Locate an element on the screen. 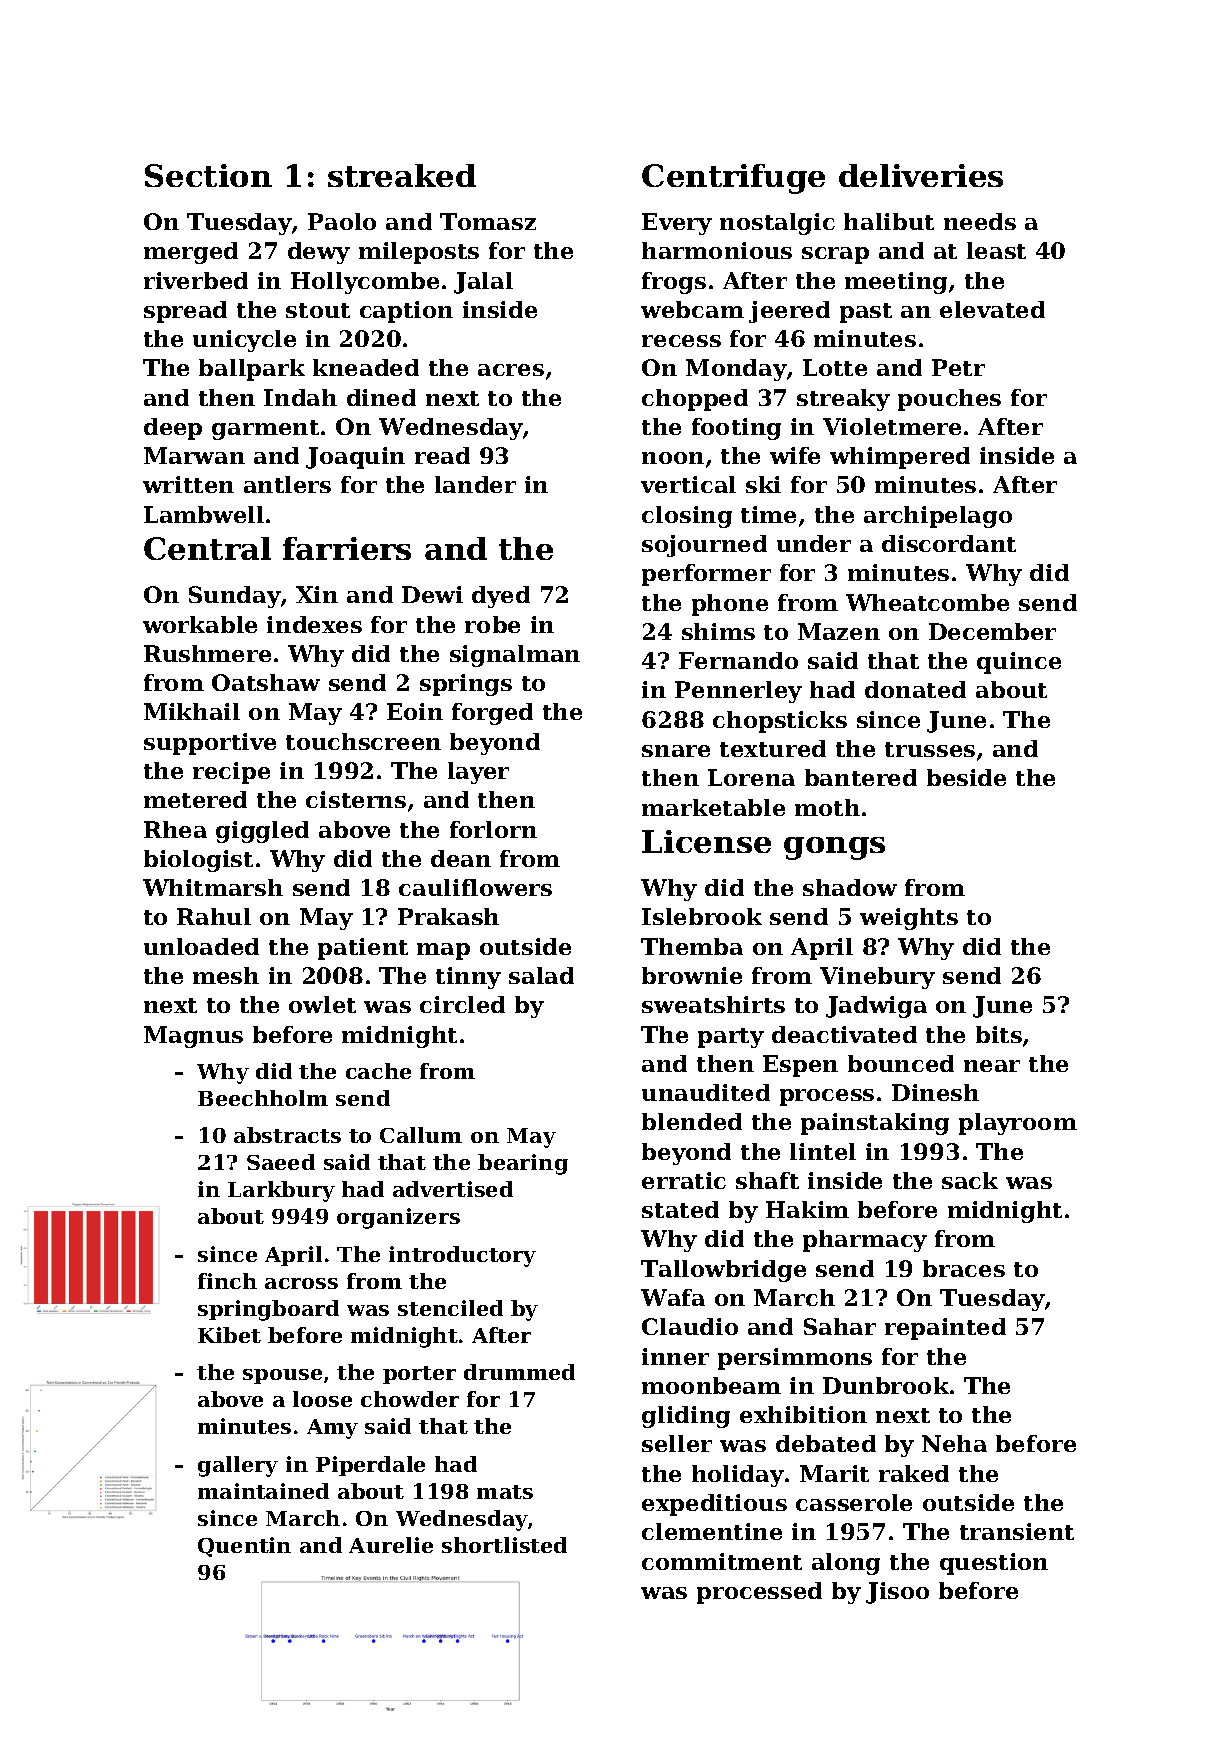 The image size is (1228, 1737). Section is located at coordinates (208, 175).
